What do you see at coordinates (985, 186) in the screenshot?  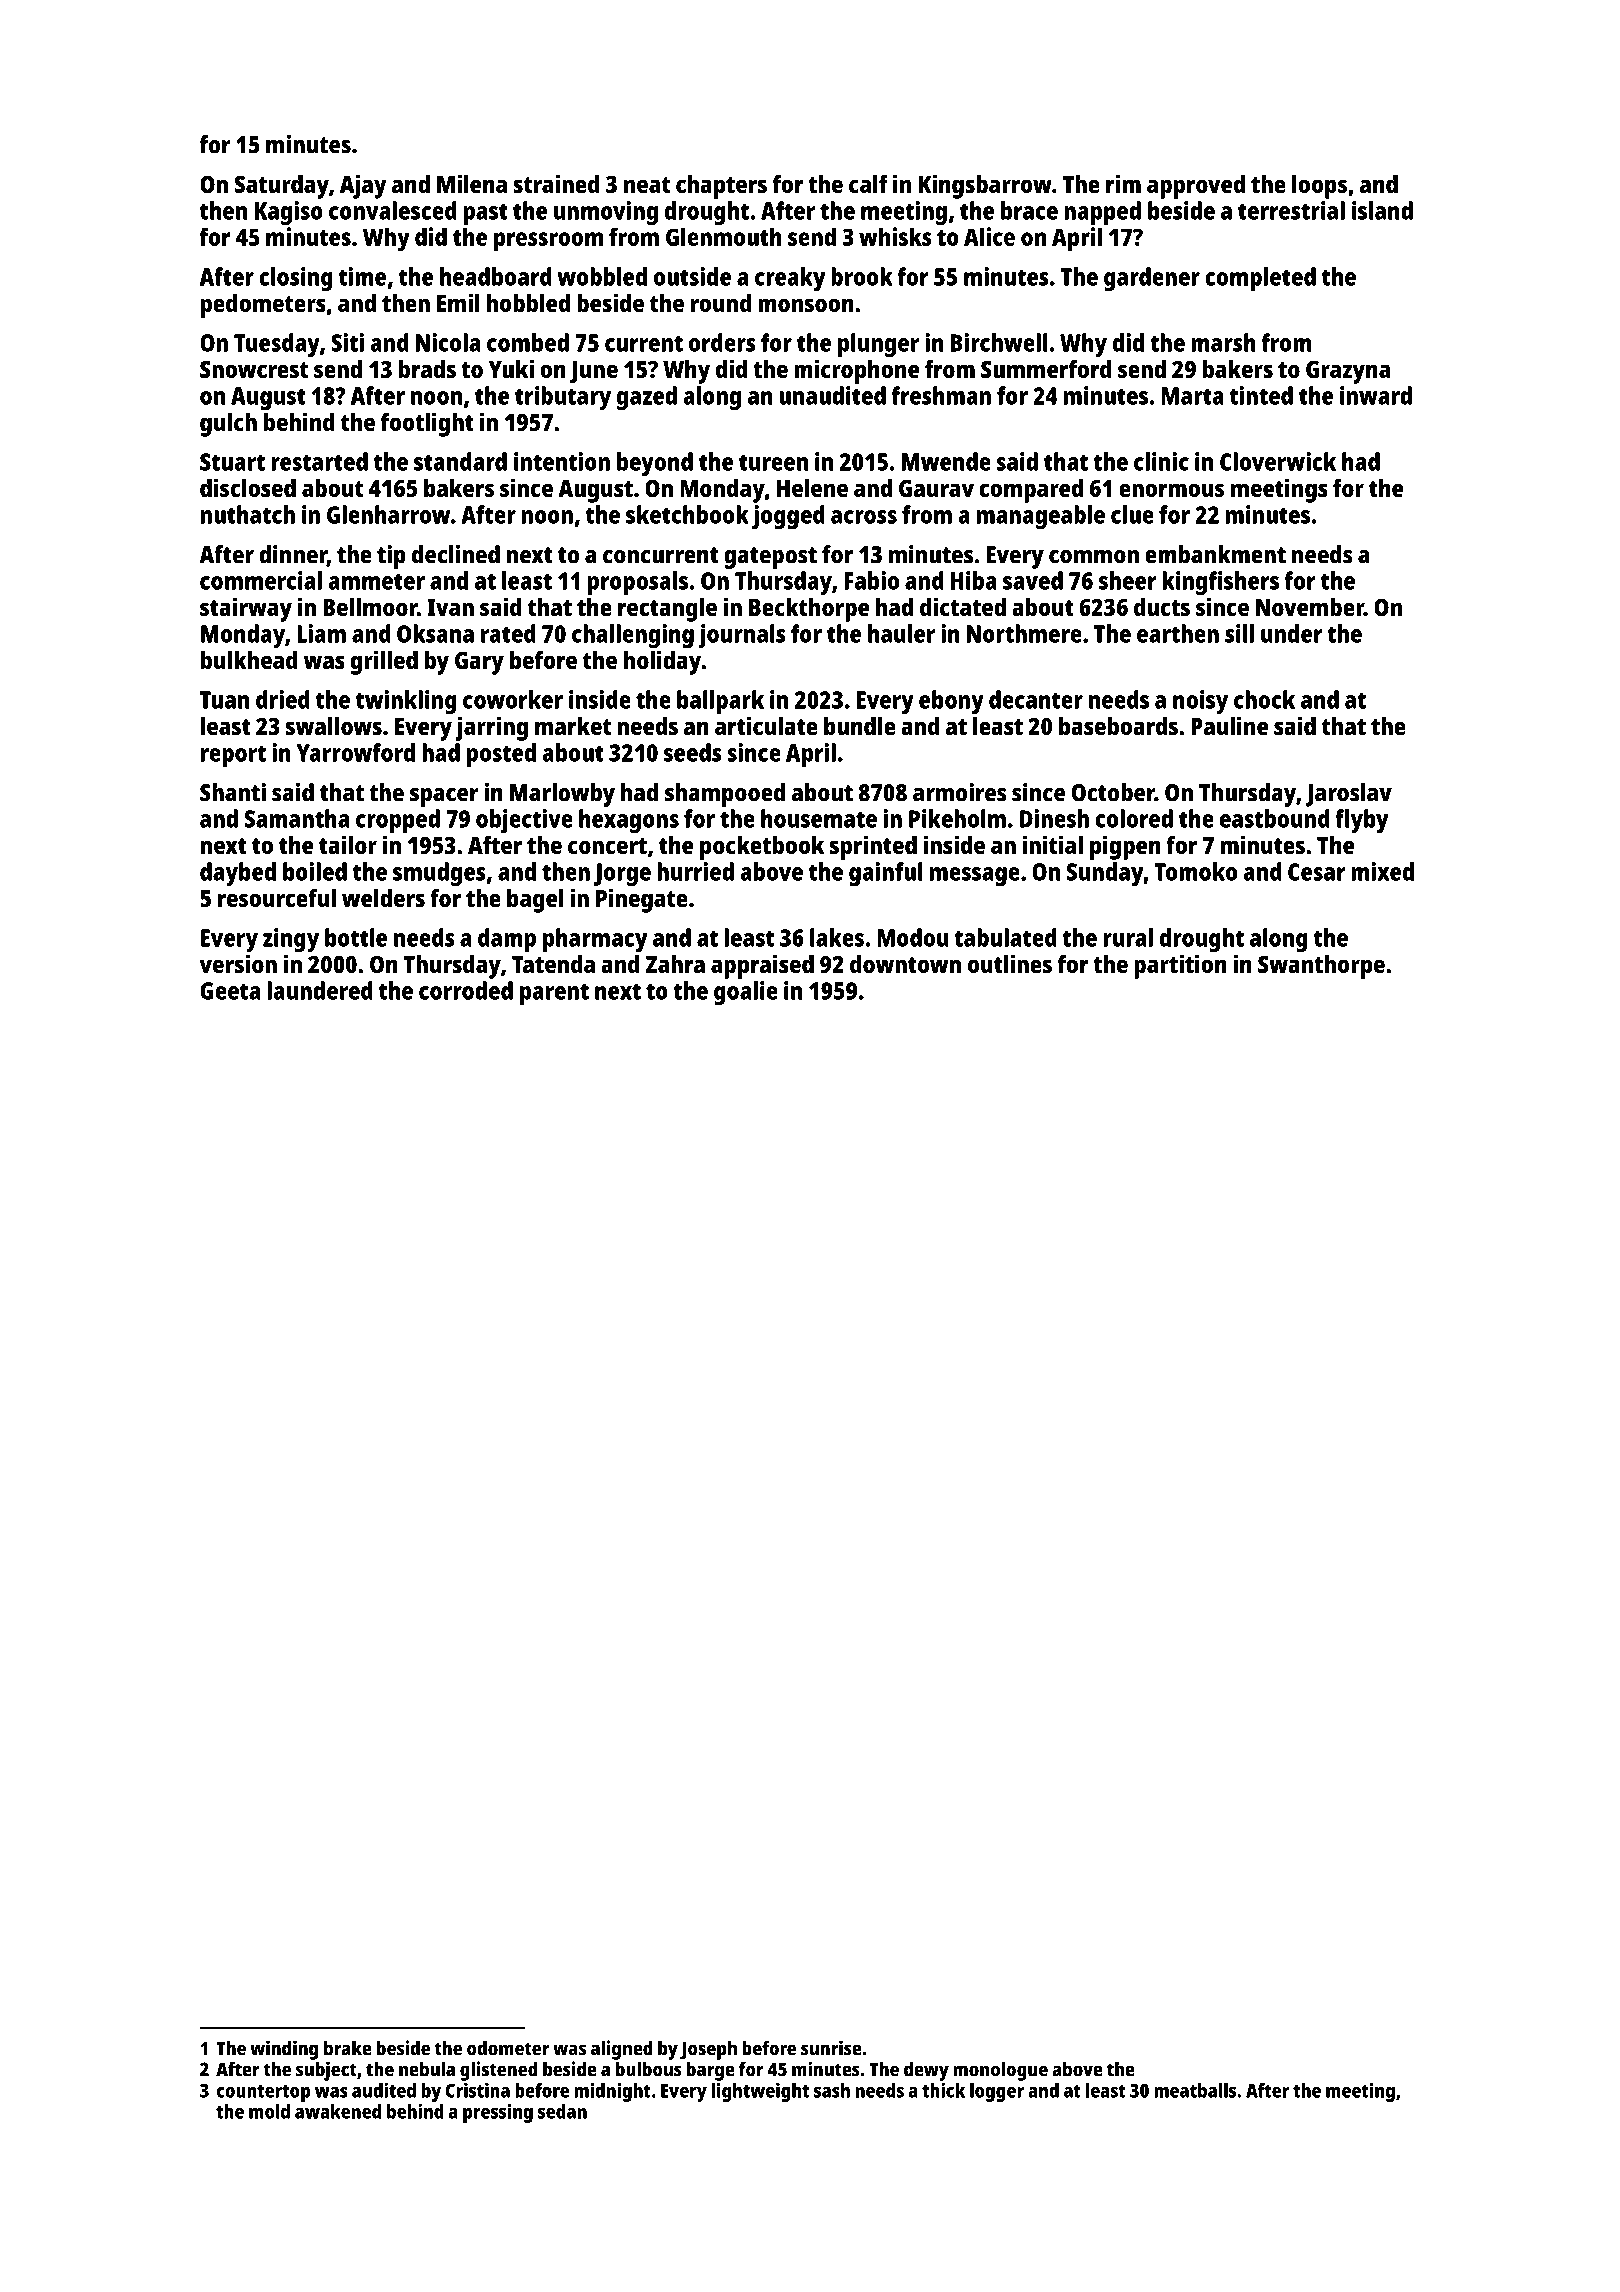 I see `Kingsbarrow` at bounding box center [985, 186].
